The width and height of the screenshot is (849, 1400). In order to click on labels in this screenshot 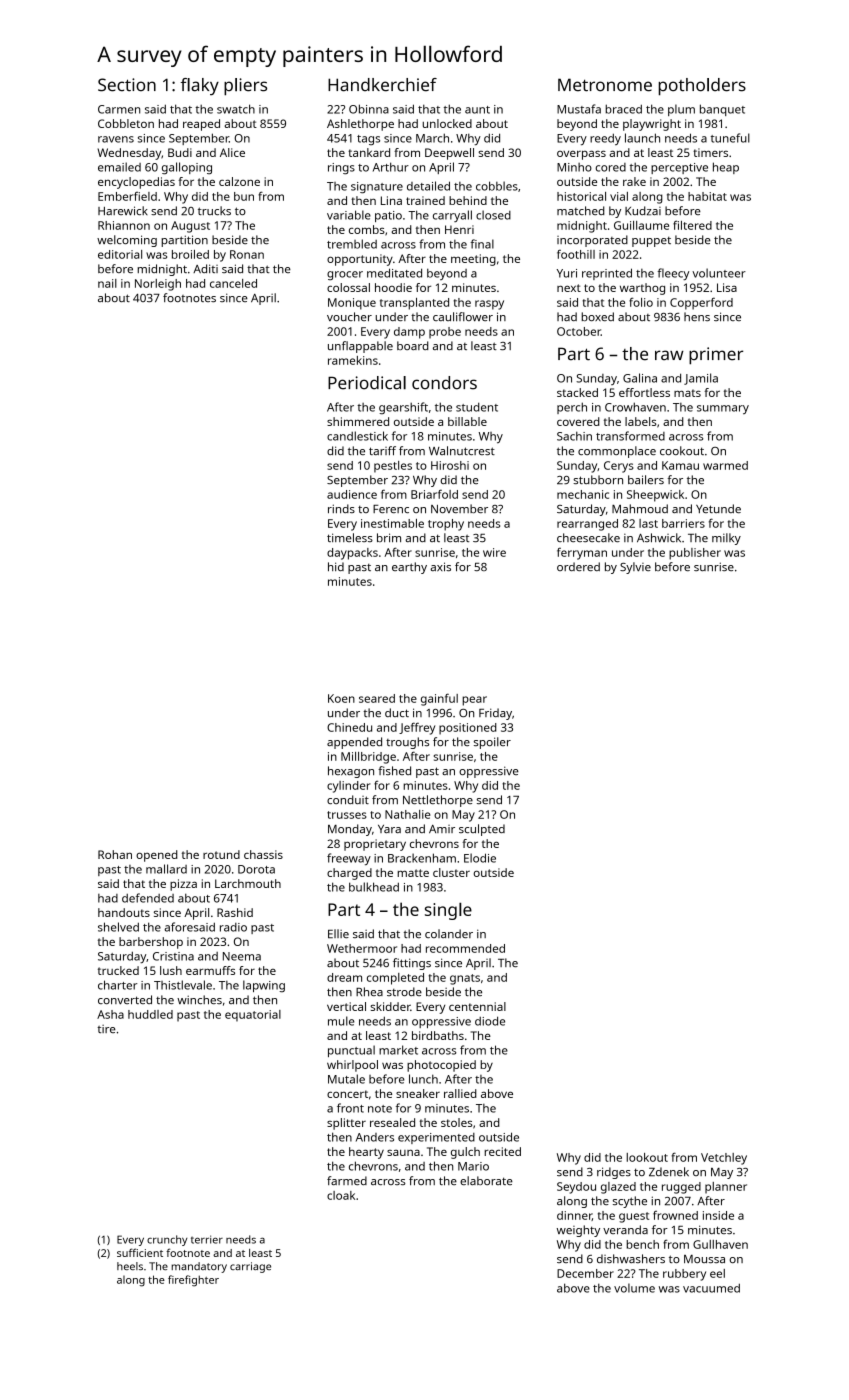, I will do `click(641, 421)`.
